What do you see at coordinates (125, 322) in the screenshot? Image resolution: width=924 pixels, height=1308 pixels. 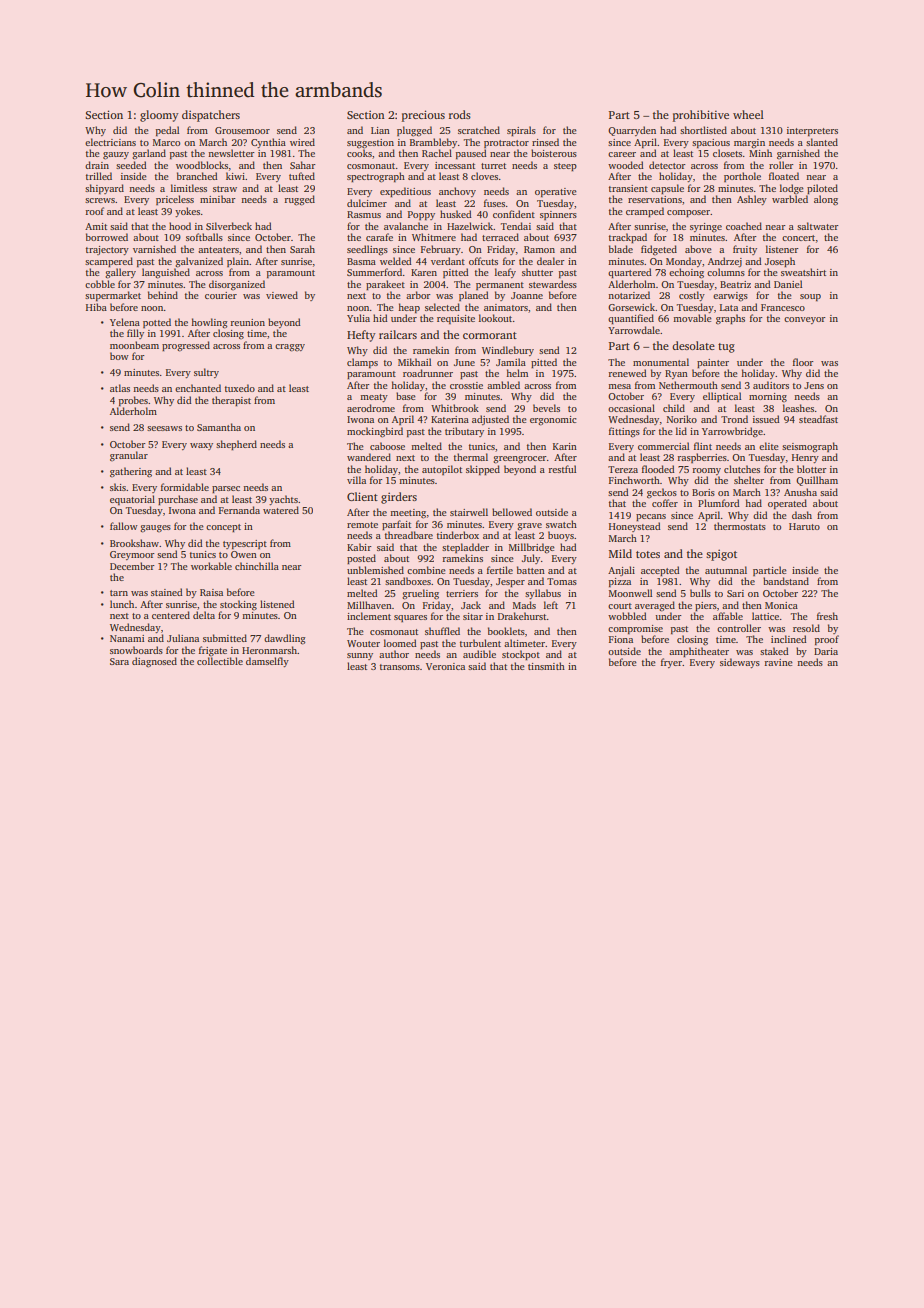 I see `Yelena` at bounding box center [125, 322].
